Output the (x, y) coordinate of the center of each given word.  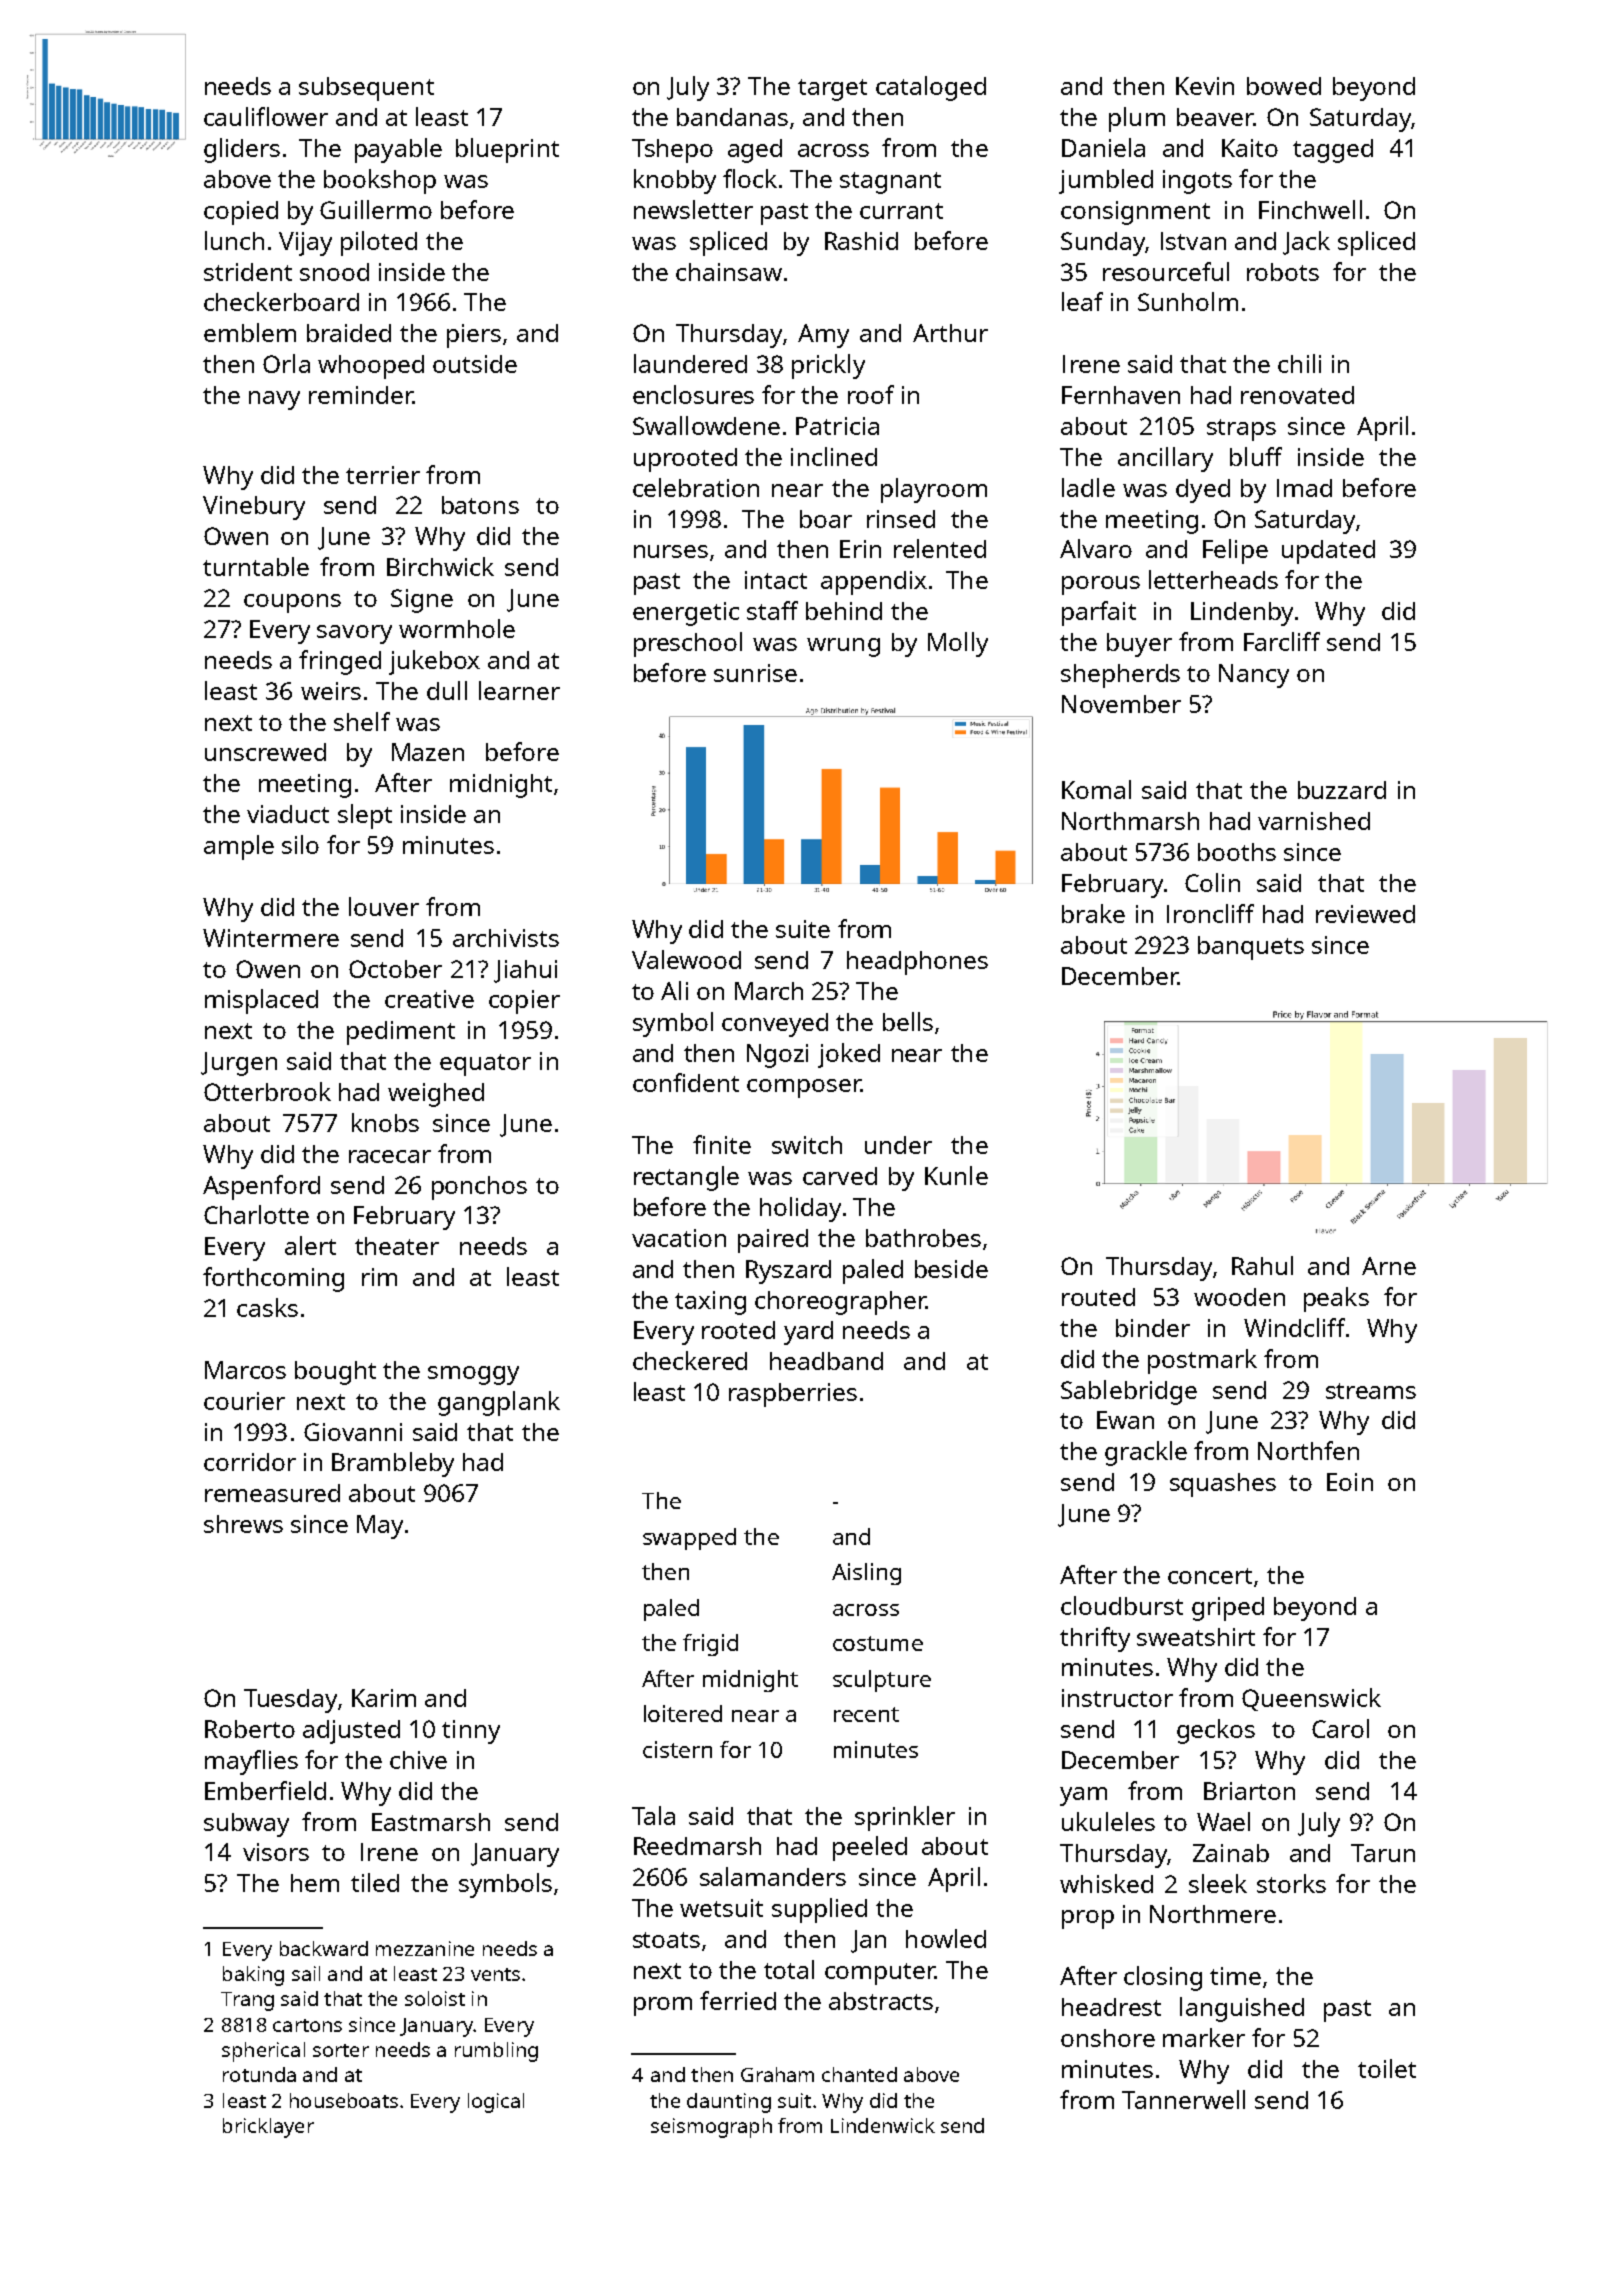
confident (686, 1082)
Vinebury (254, 508)
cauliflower (266, 116)
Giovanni (353, 1432)
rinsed (901, 519)
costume (878, 1643)
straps (1241, 430)
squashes (1223, 1485)
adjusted (351, 1732)
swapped (689, 1539)
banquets (1251, 948)
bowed (1284, 86)
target (832, 90)
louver (384, 906)
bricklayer (268, 2128)
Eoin (1350, 1482)
